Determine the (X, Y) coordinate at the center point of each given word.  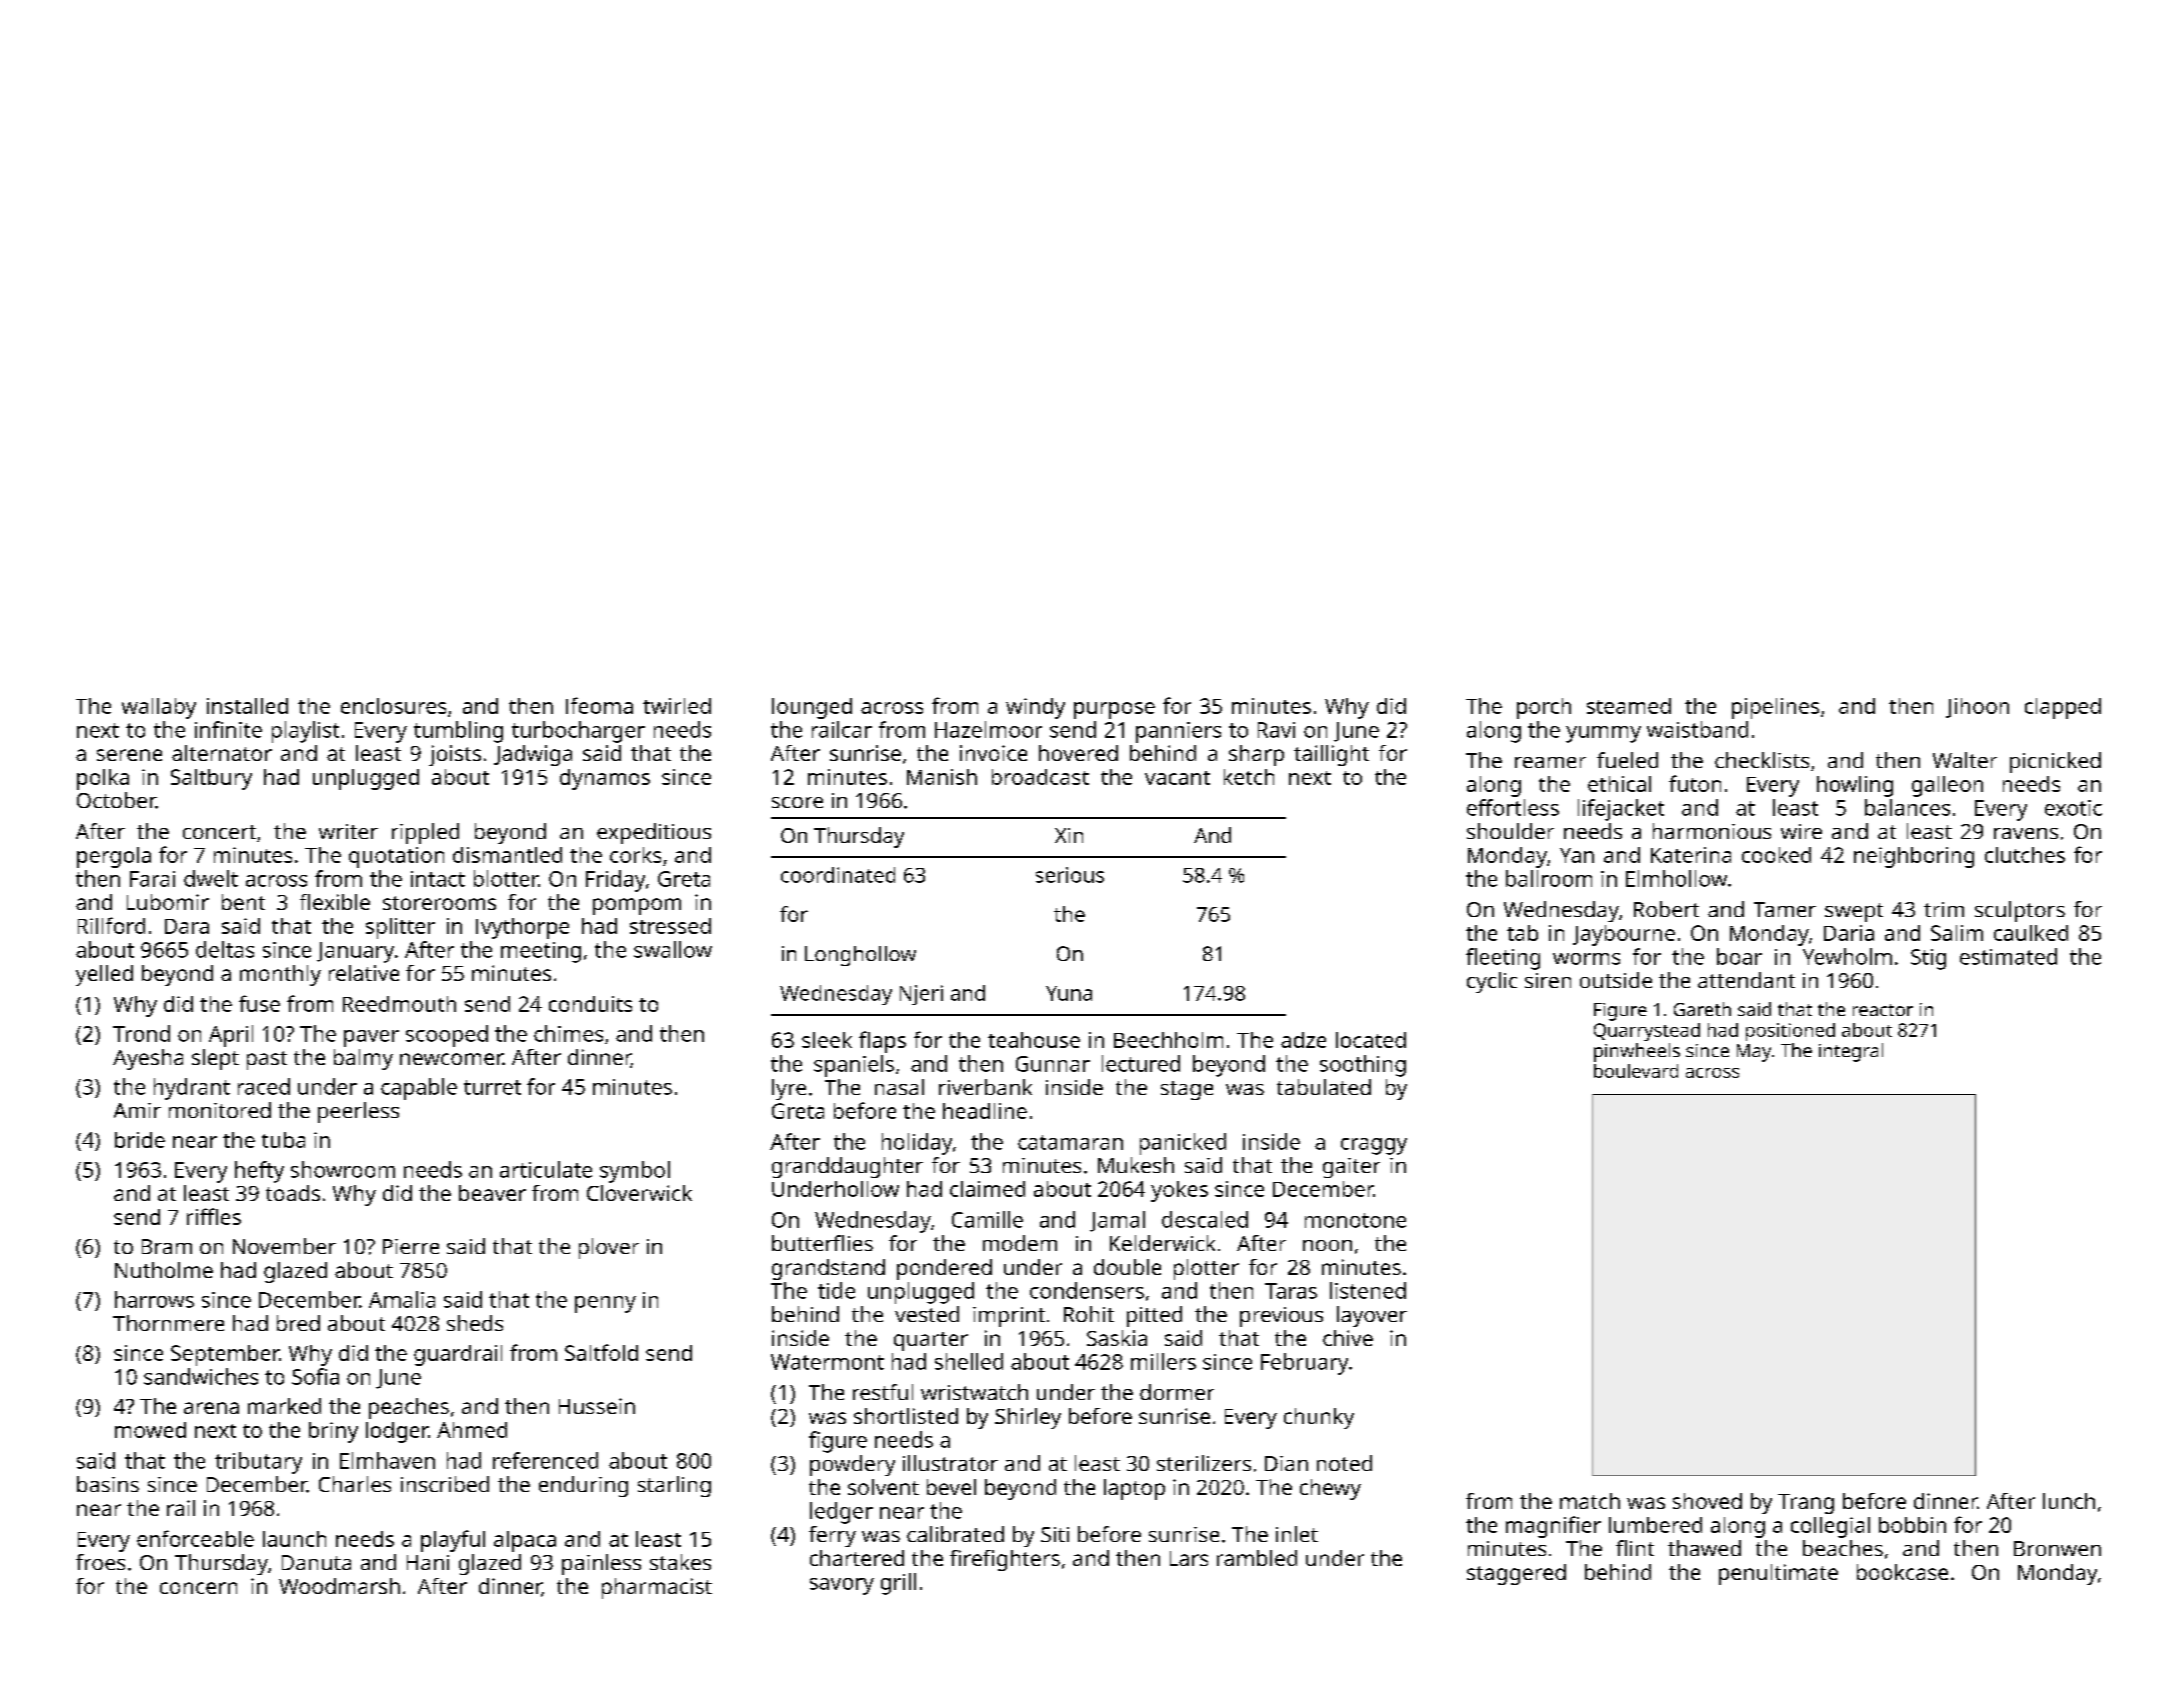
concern (198, 1588)
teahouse (1034, 1040)
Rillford (111, 925)
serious (1070, 875)
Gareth (1702, 1009)
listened (1368, 1290)
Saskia (1117, 1338)
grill (898, 1584)
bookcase (1902, 1572)
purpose (1114, 710)
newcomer (451, 1059)
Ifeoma (599, 705)
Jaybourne (1624, 935)
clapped (2063, 708)
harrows (154, 1299)
